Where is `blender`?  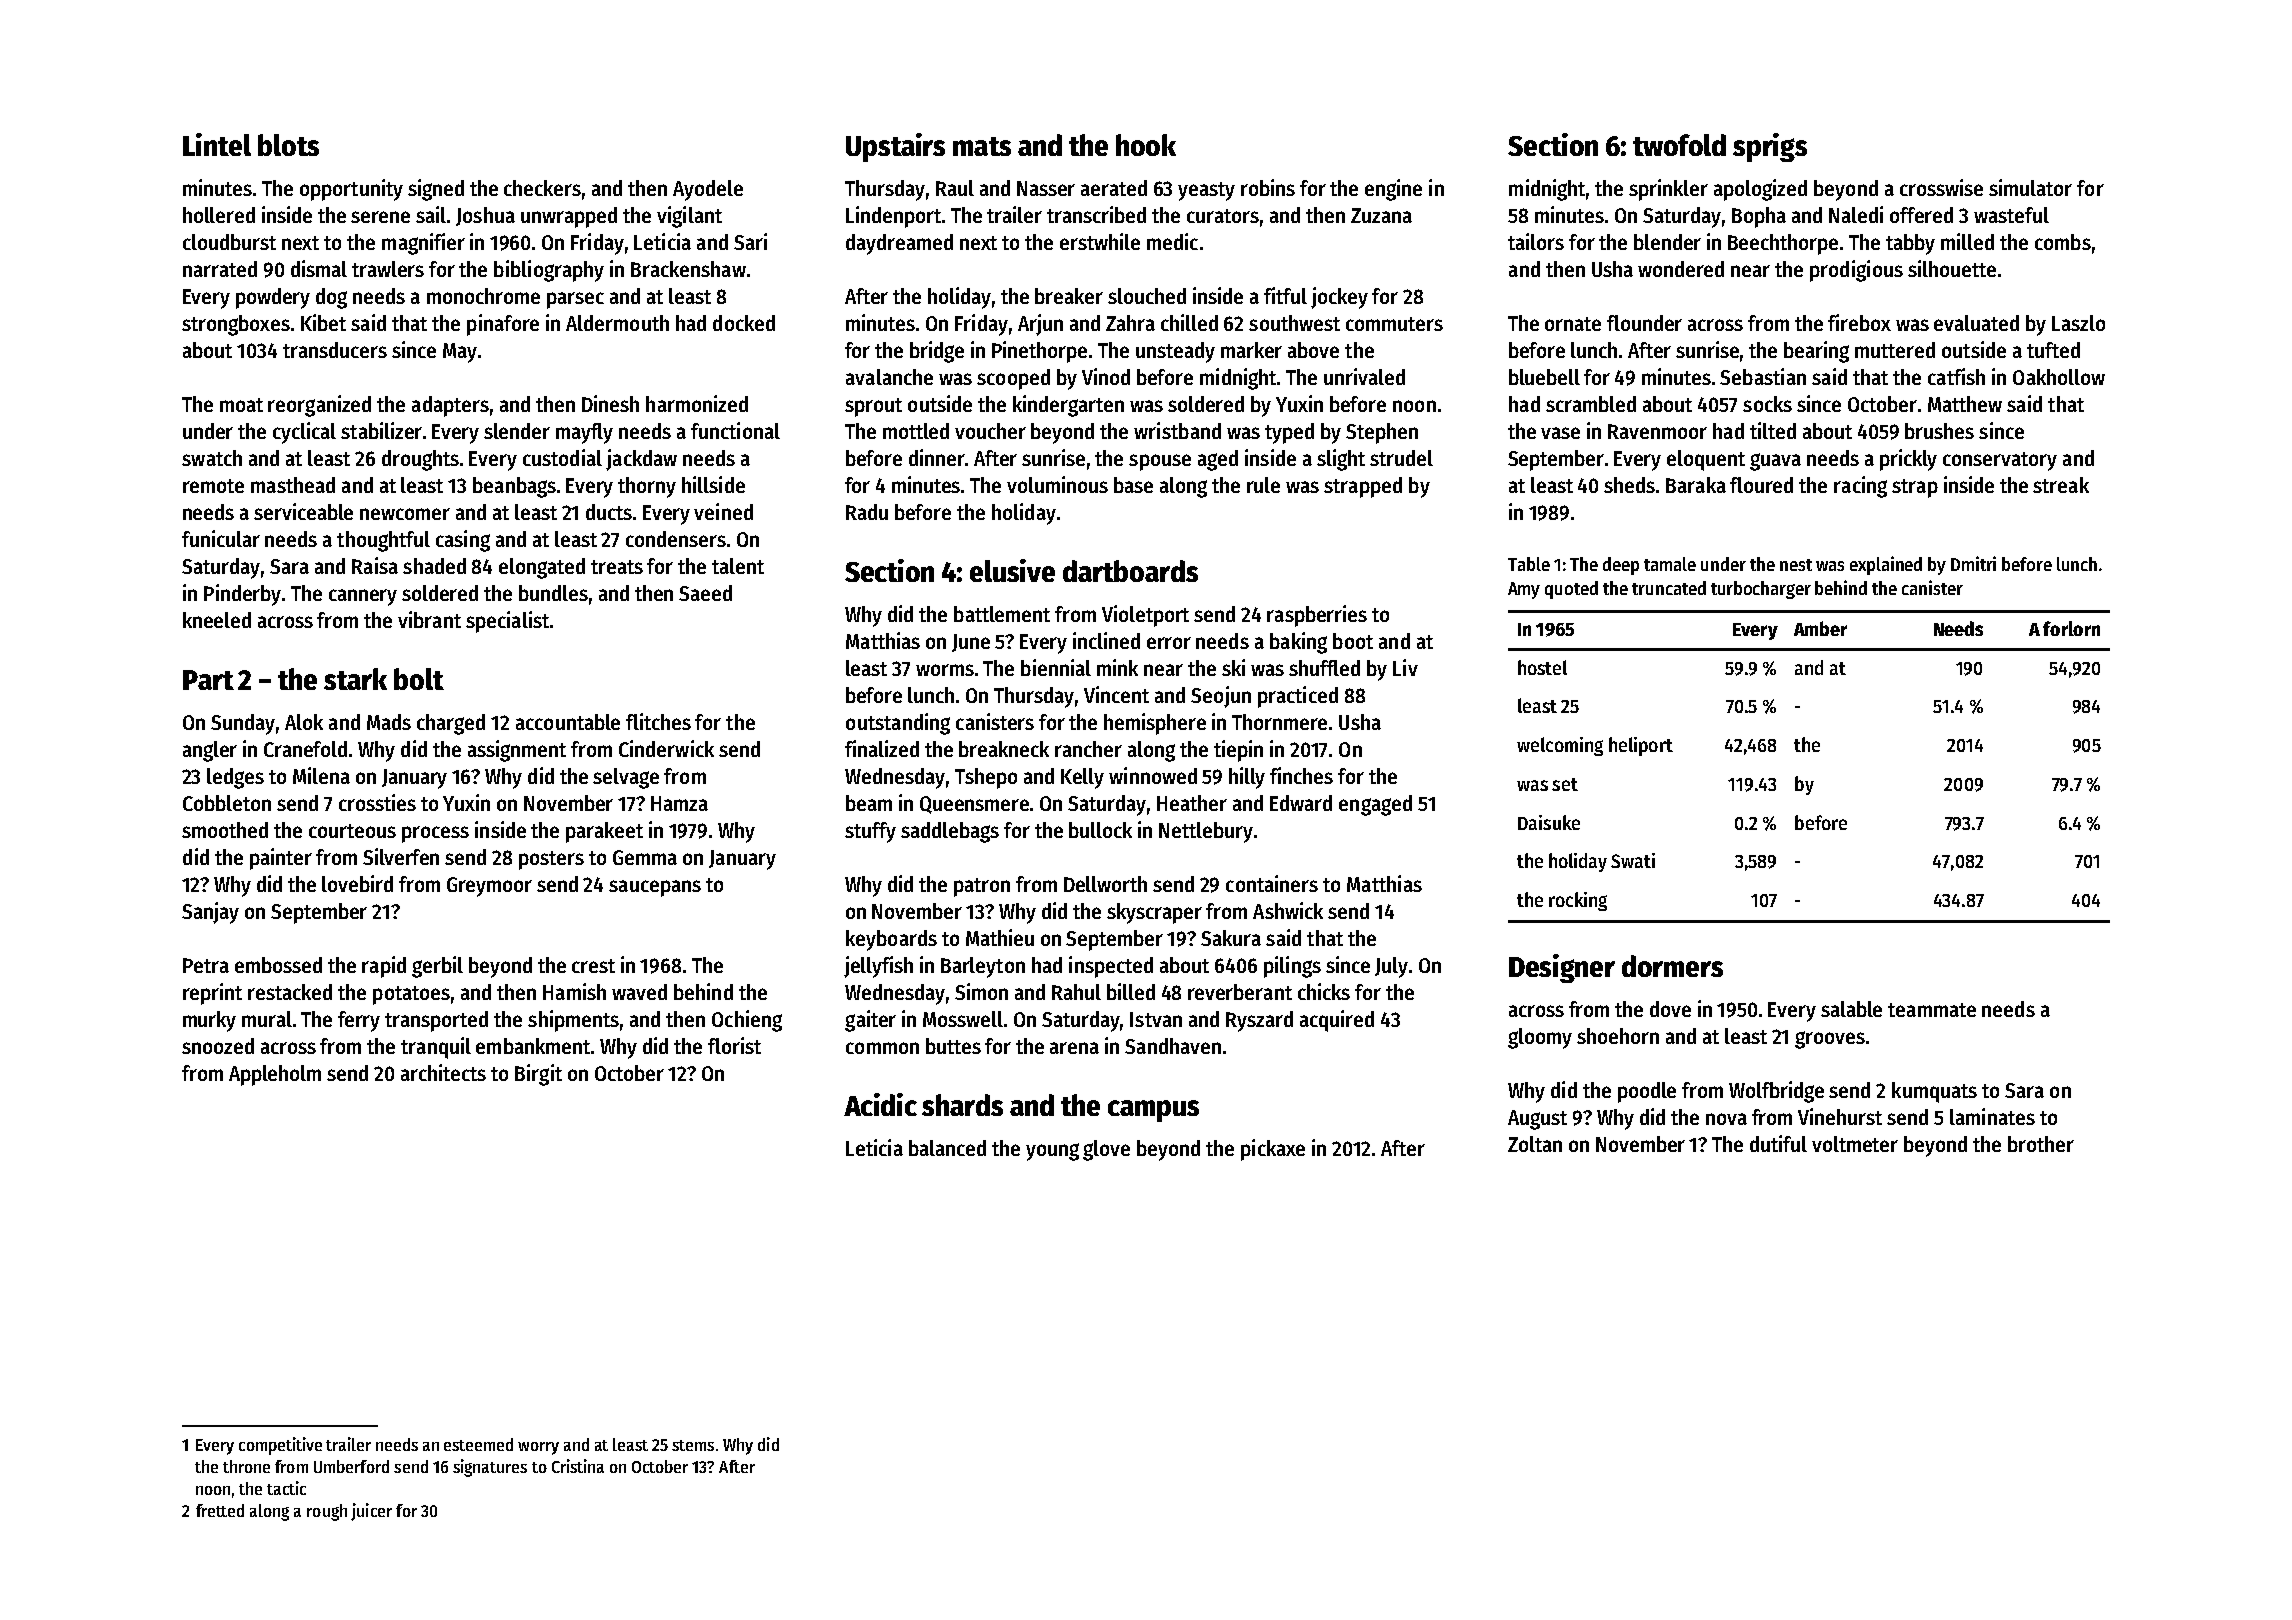
blender is located at coordinates (1667, 242).
